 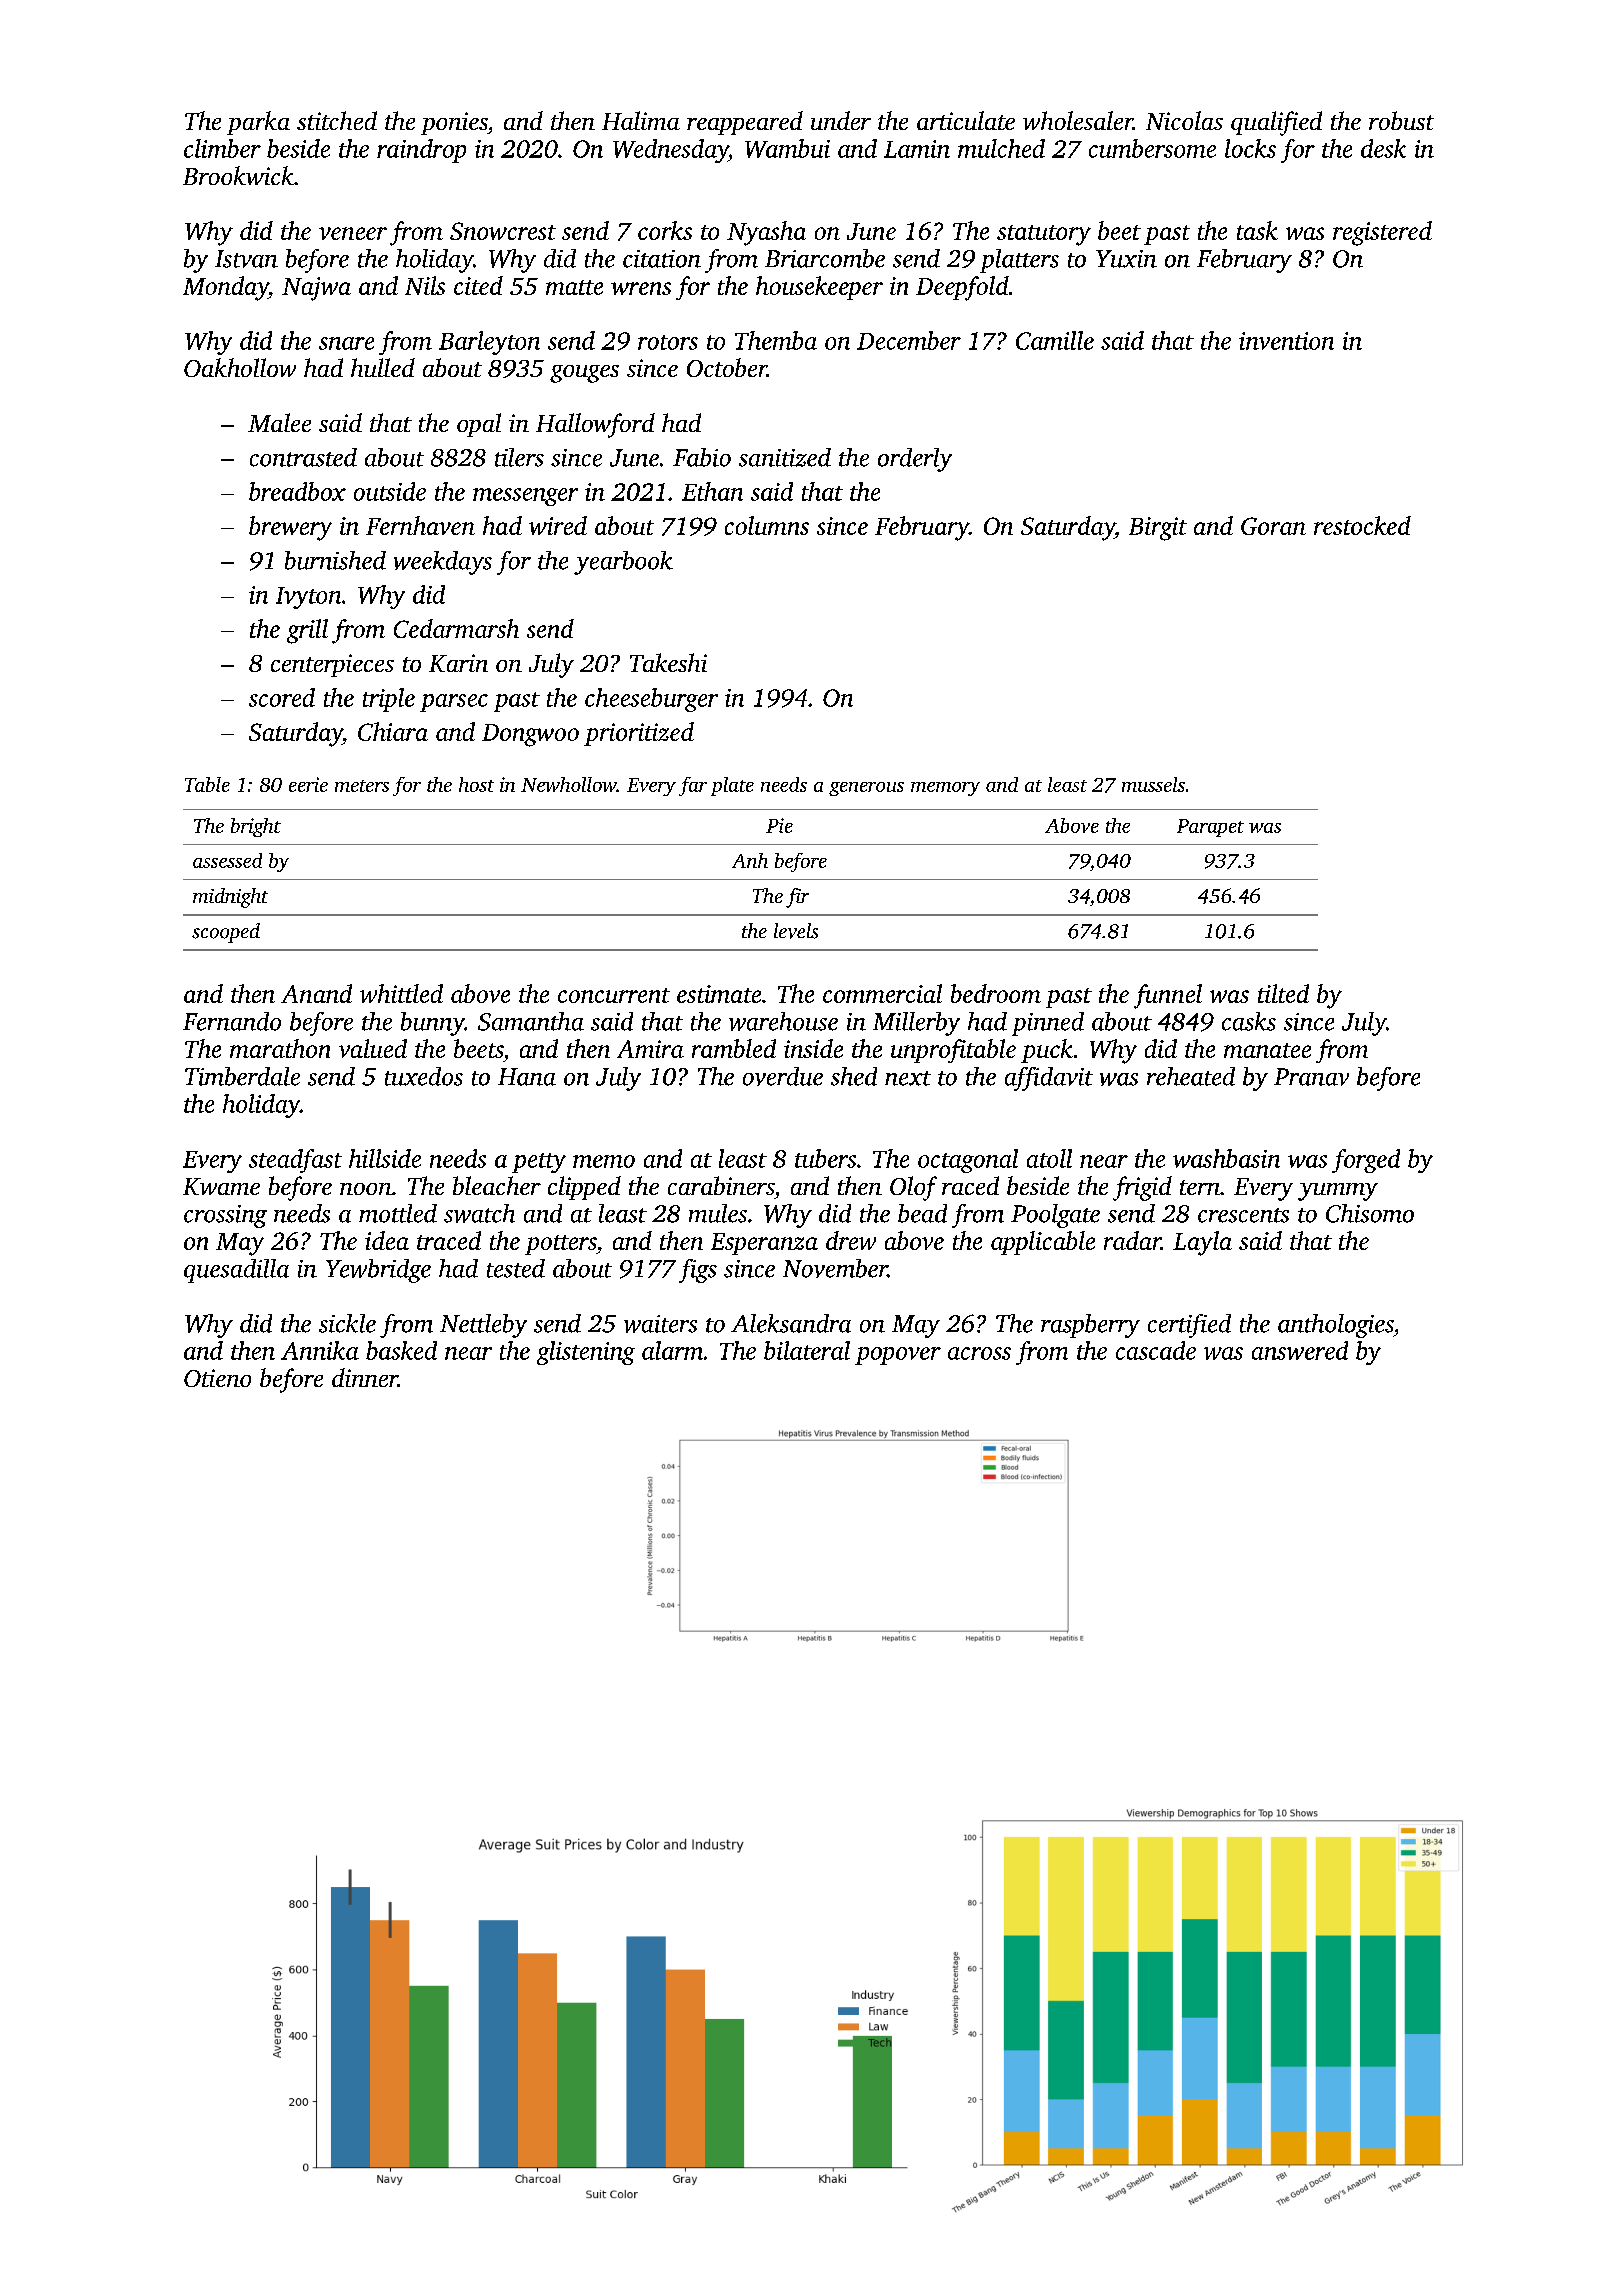 What do you see at coordinates (222, 148) in the document?
I see `climber` at bounding box center [222, 148].
